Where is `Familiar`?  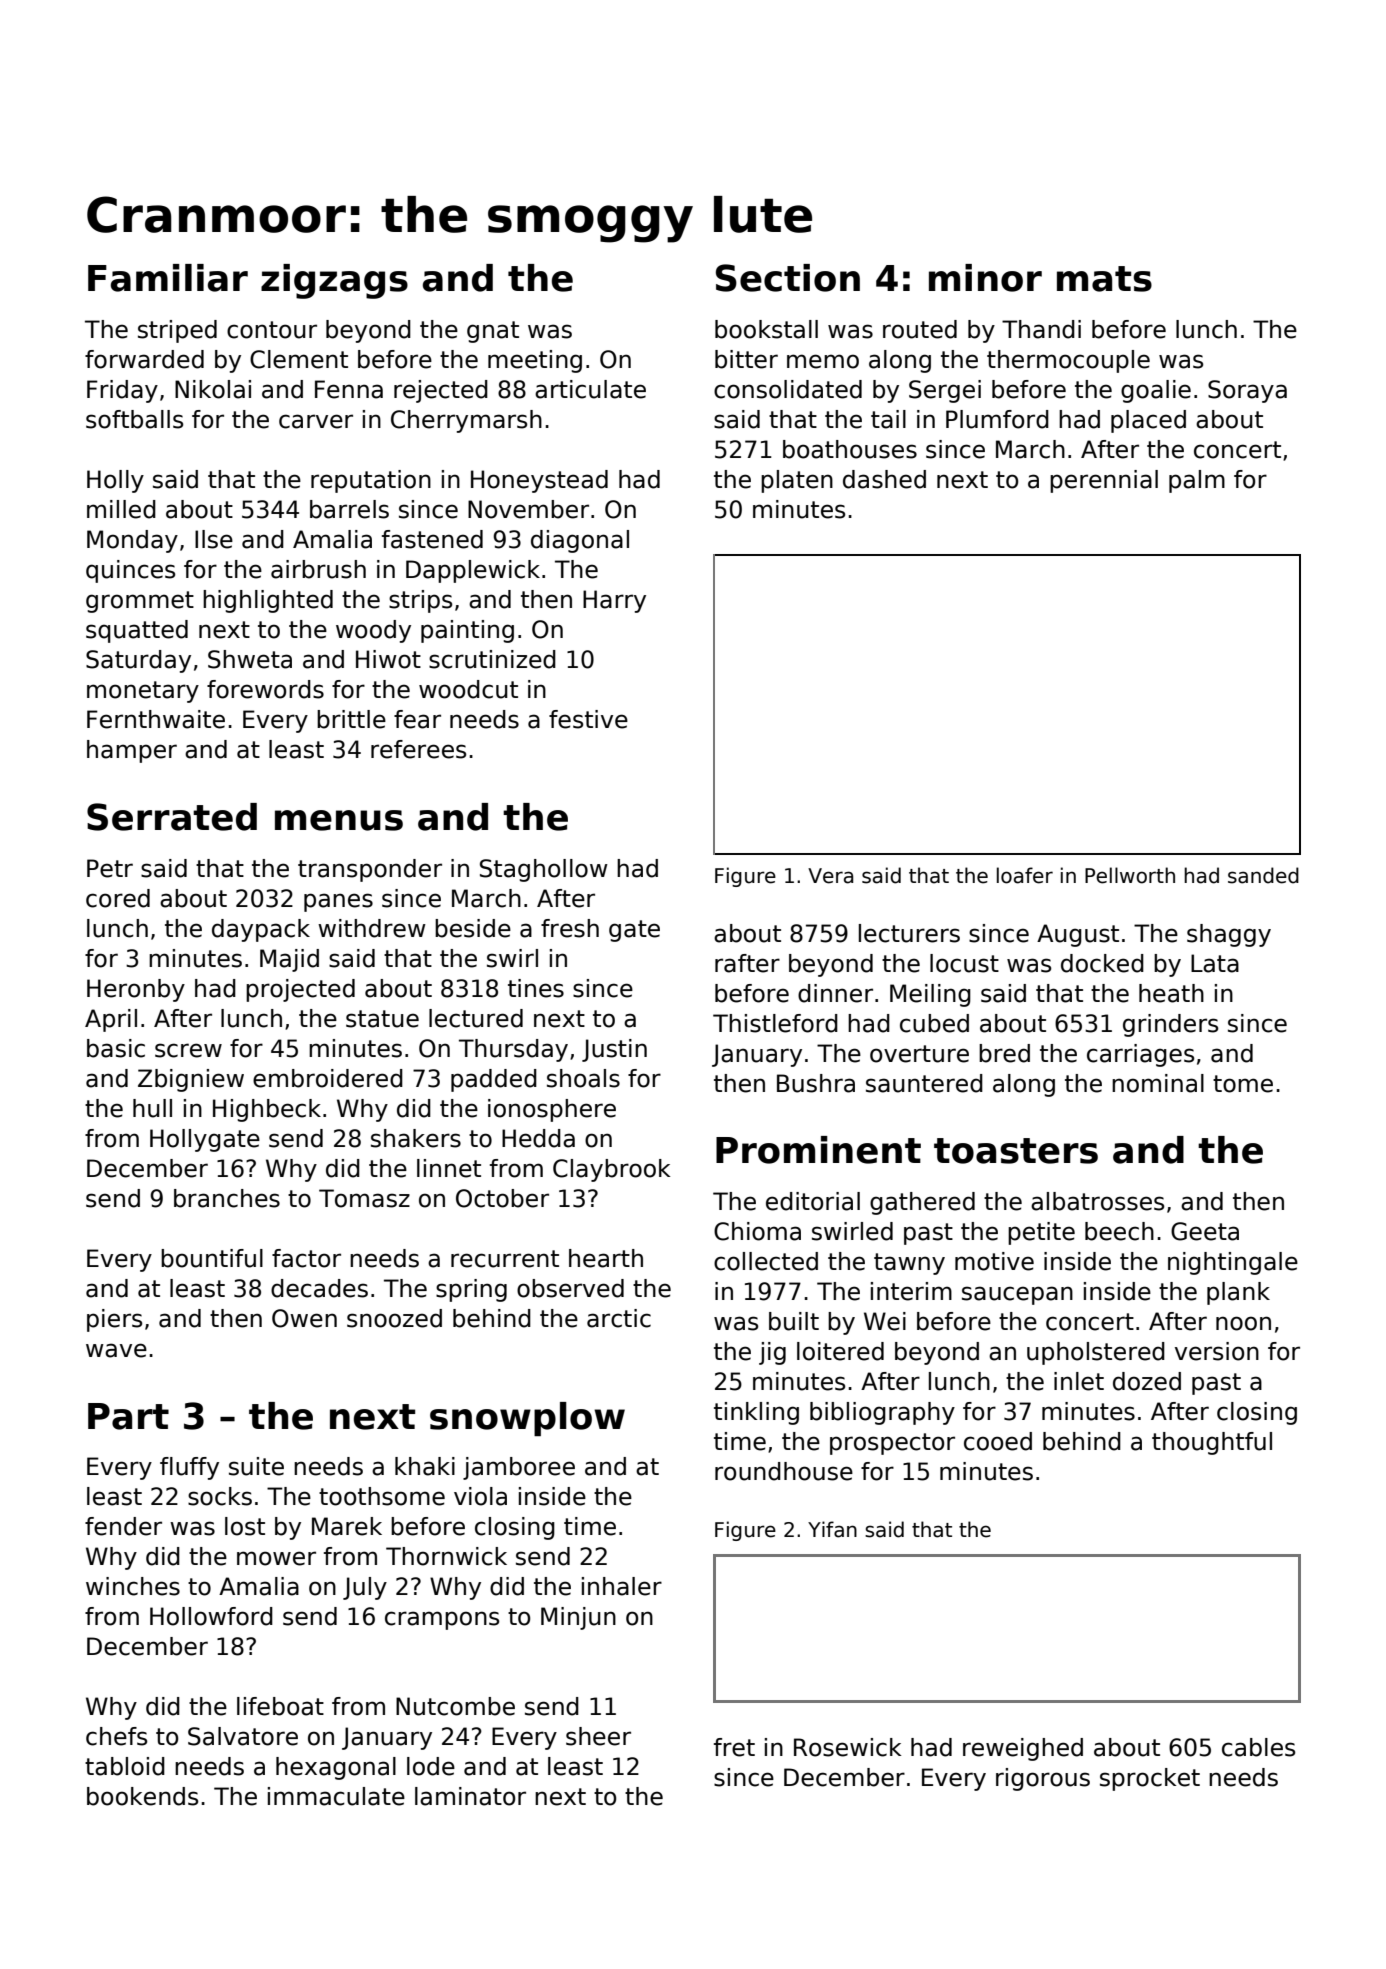 Familiar is located at coordinates (168, 278).
